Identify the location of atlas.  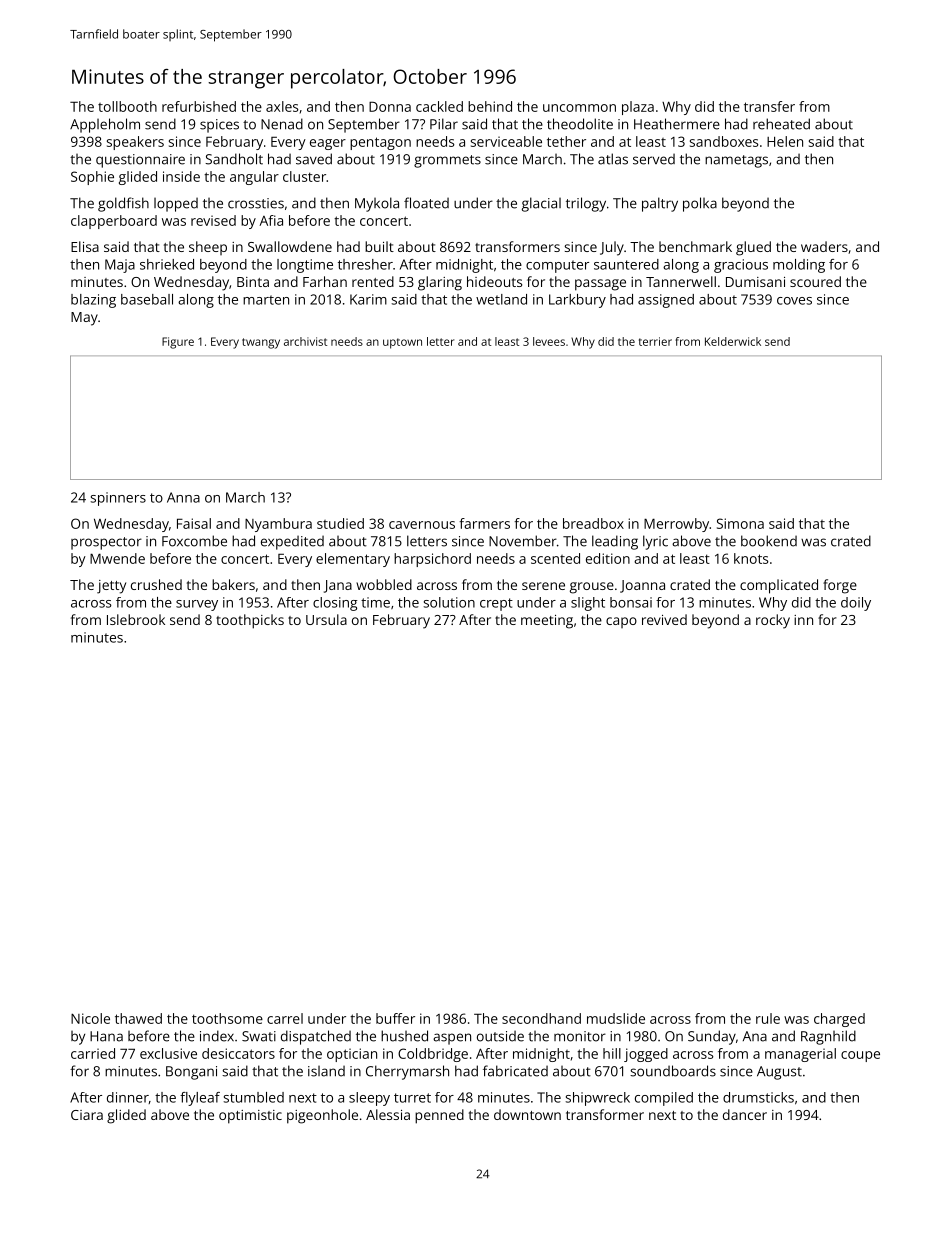
(613, 159).
